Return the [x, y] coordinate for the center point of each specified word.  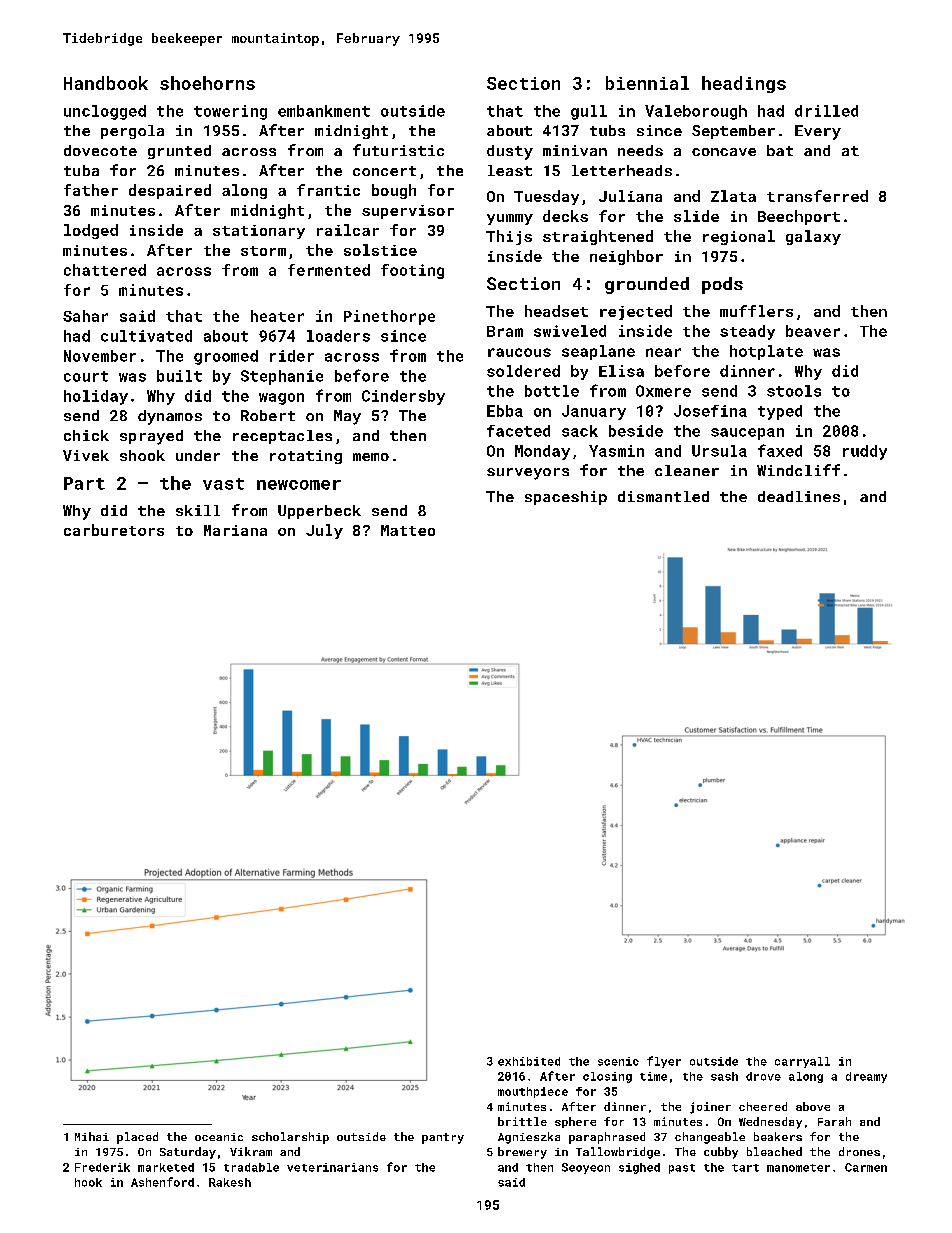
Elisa [621, 371]
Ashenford [162, 1182]
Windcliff [798, 470]
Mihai [92, 1136]
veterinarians [332, 1167]
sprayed [151, 437]
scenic [618, 1061]
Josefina [710, 411]
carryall [802, 1062]
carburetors [114, 530]
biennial [647, 83]
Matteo [408, 530]
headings [744, 84]
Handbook [106, 83]
